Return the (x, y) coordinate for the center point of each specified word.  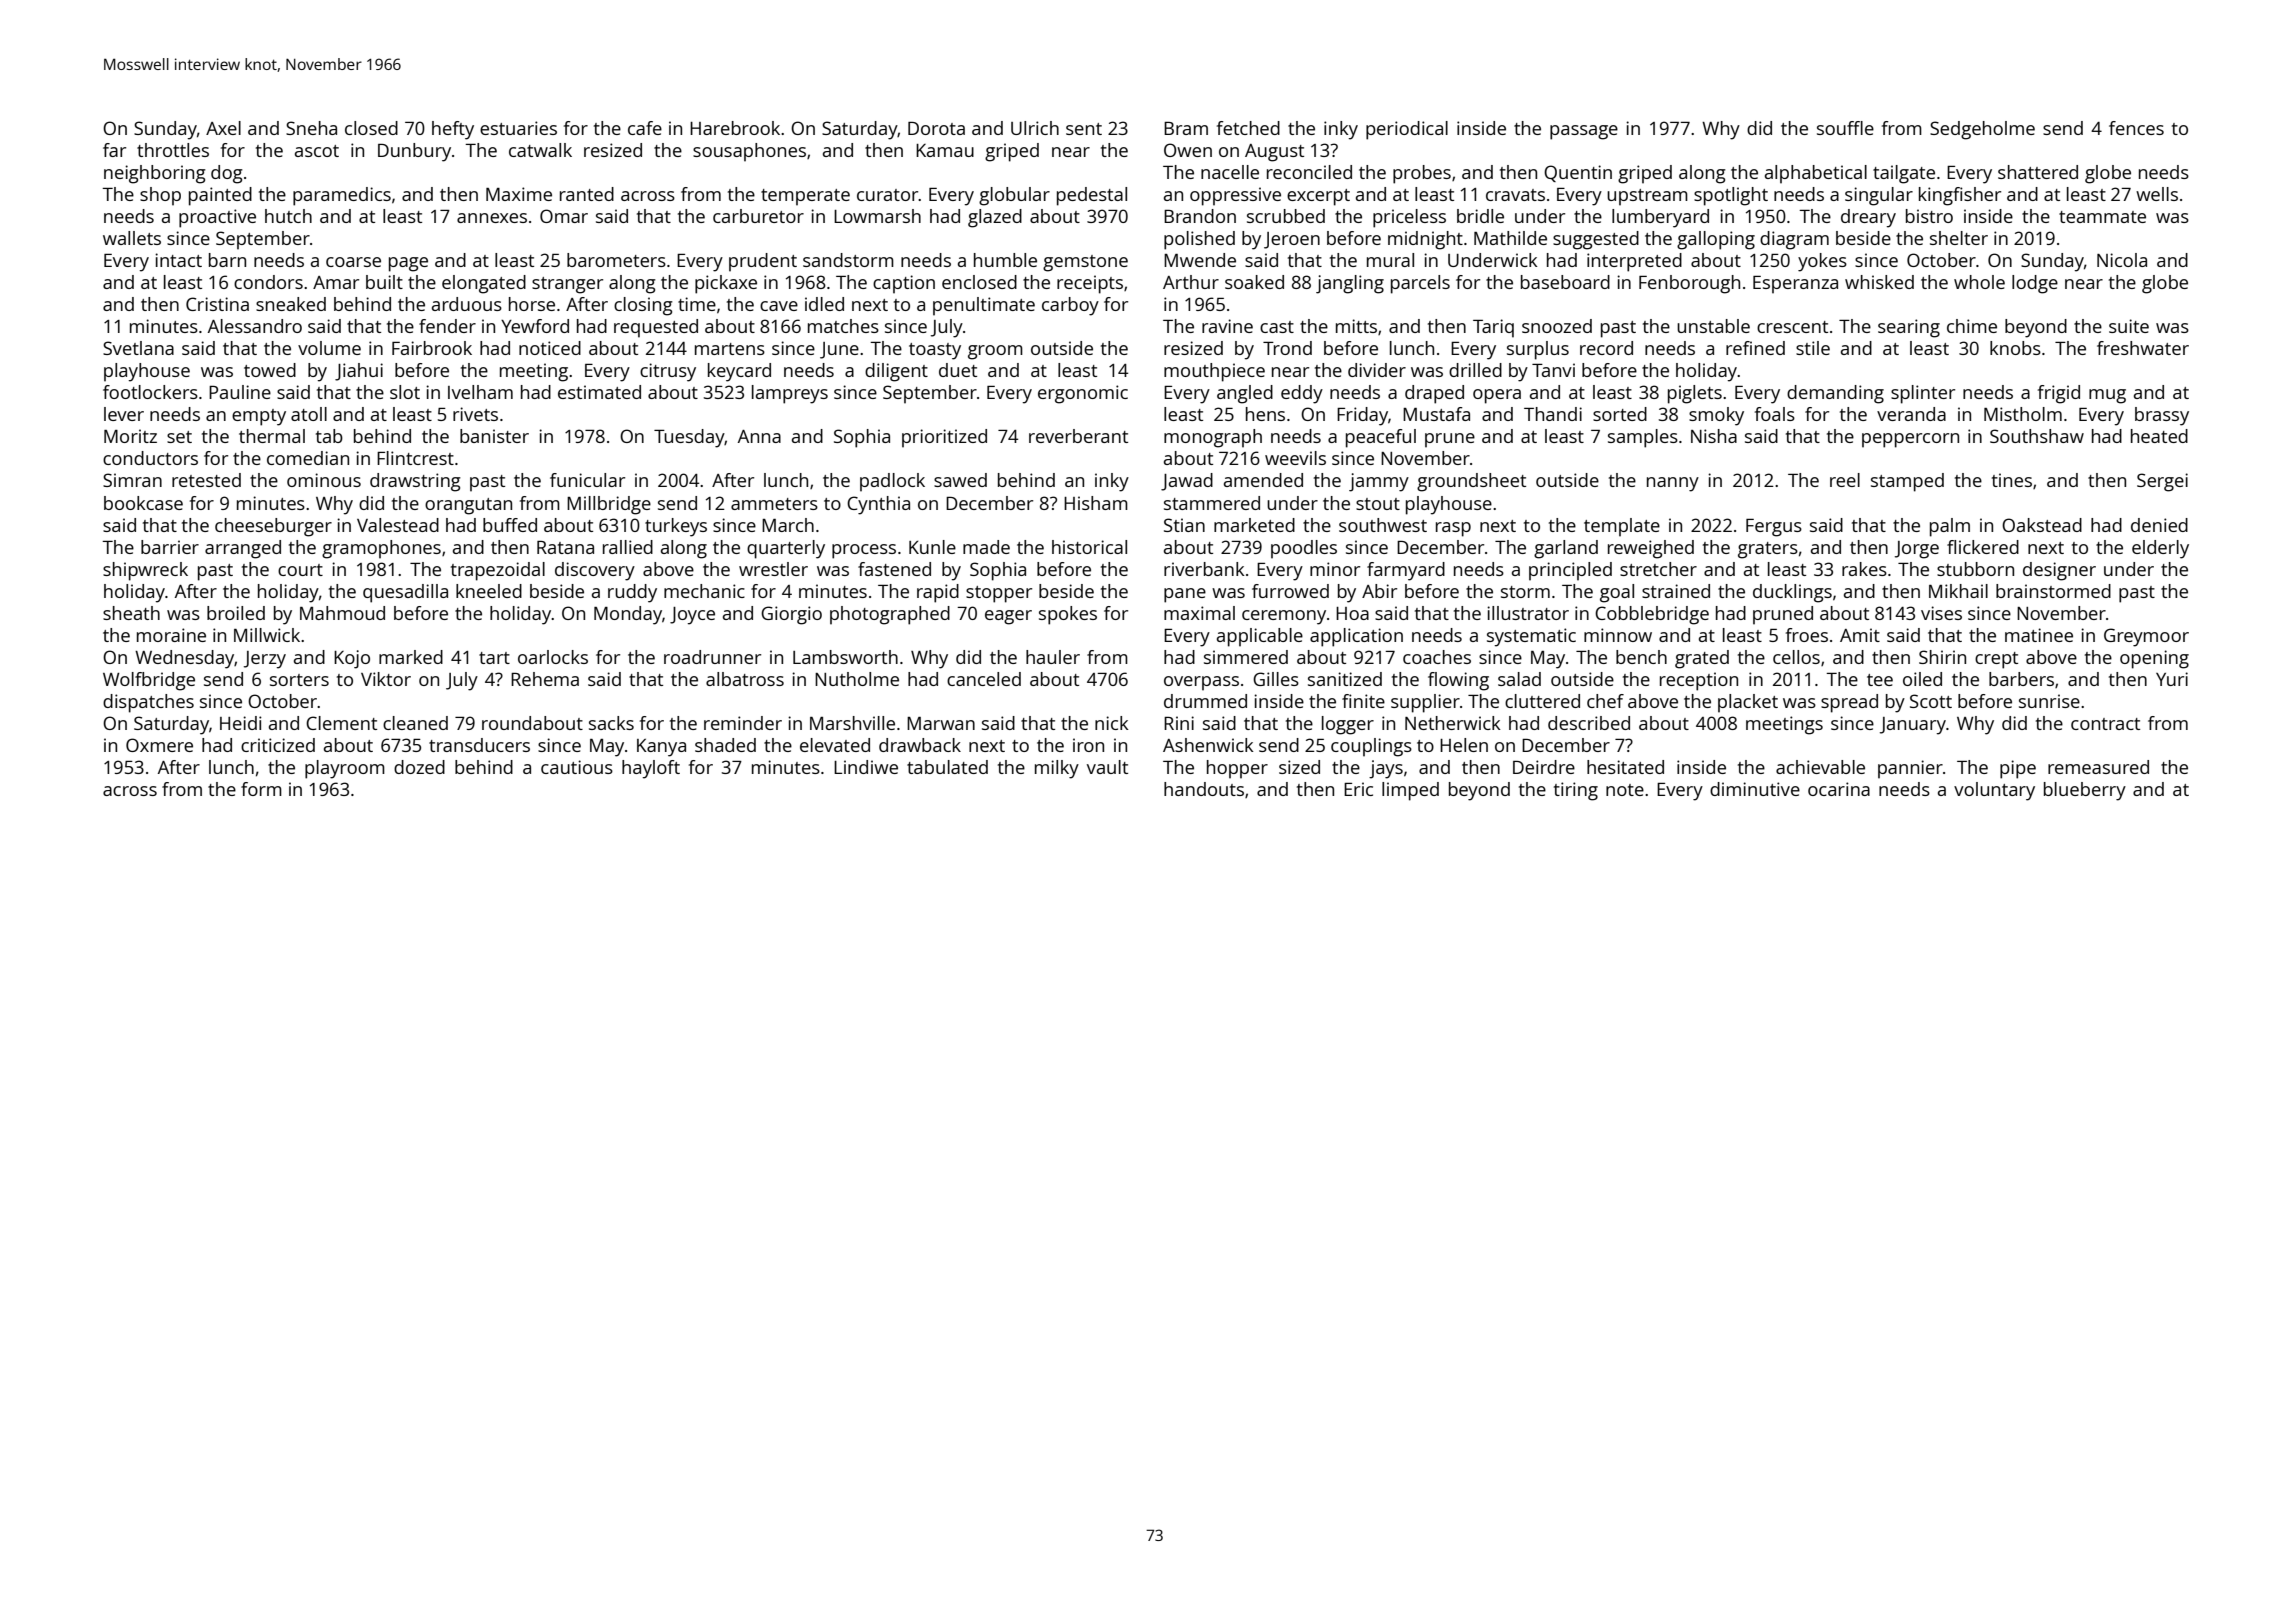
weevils (1295, 458)
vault (1107, 767)
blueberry (2085, 791)
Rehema (545, 679)
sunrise (2049, 701)
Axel (223, 128)
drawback (920, 745)
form (261, 789)
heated (2159, 436)
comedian (308, 458)
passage (1584, 132)
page (408, 264)
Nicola (2122, 260)
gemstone (1085, 263)
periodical (1407, 130)
